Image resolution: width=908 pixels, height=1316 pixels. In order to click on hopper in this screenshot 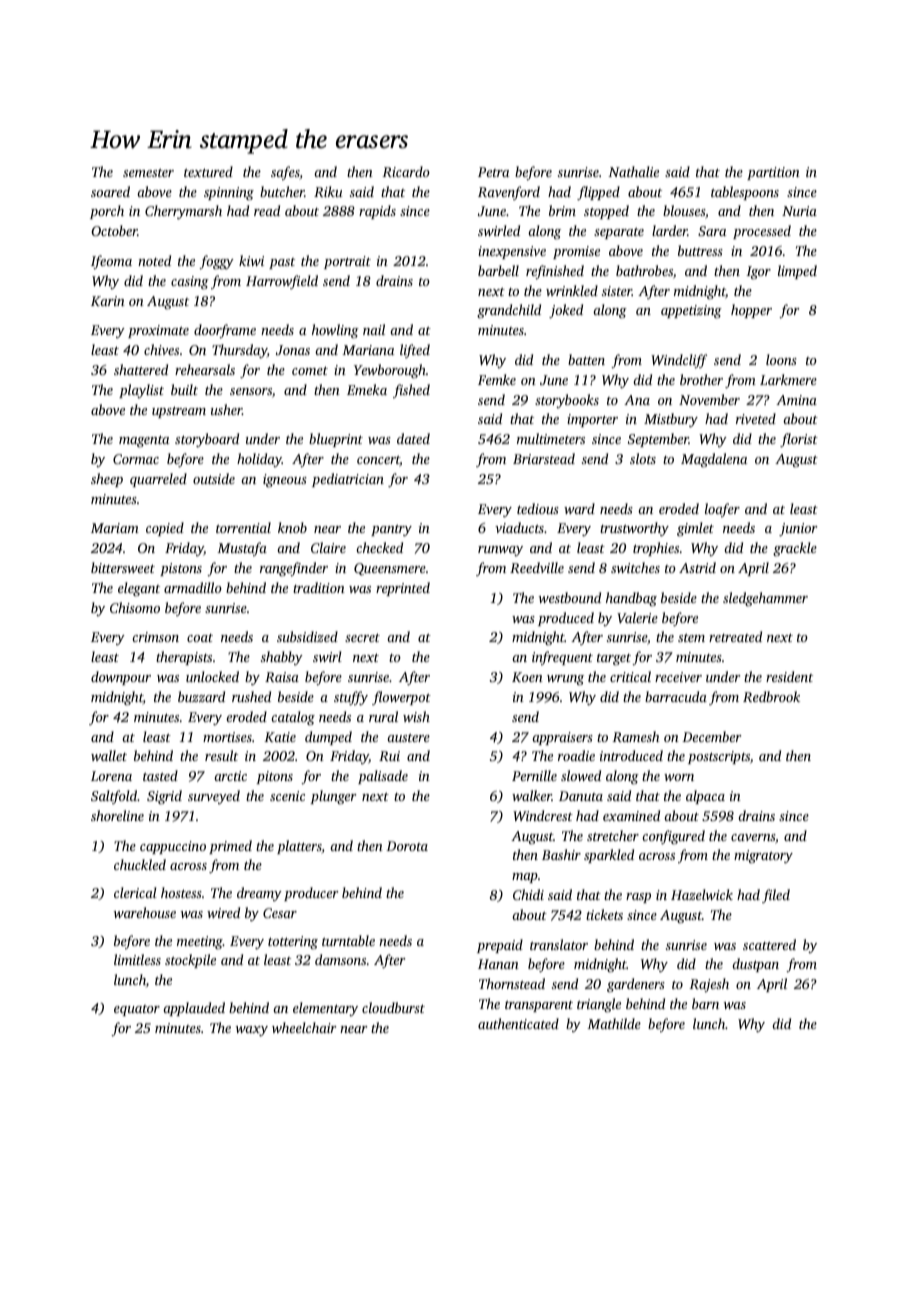, I will do `click(751, 311)`.
